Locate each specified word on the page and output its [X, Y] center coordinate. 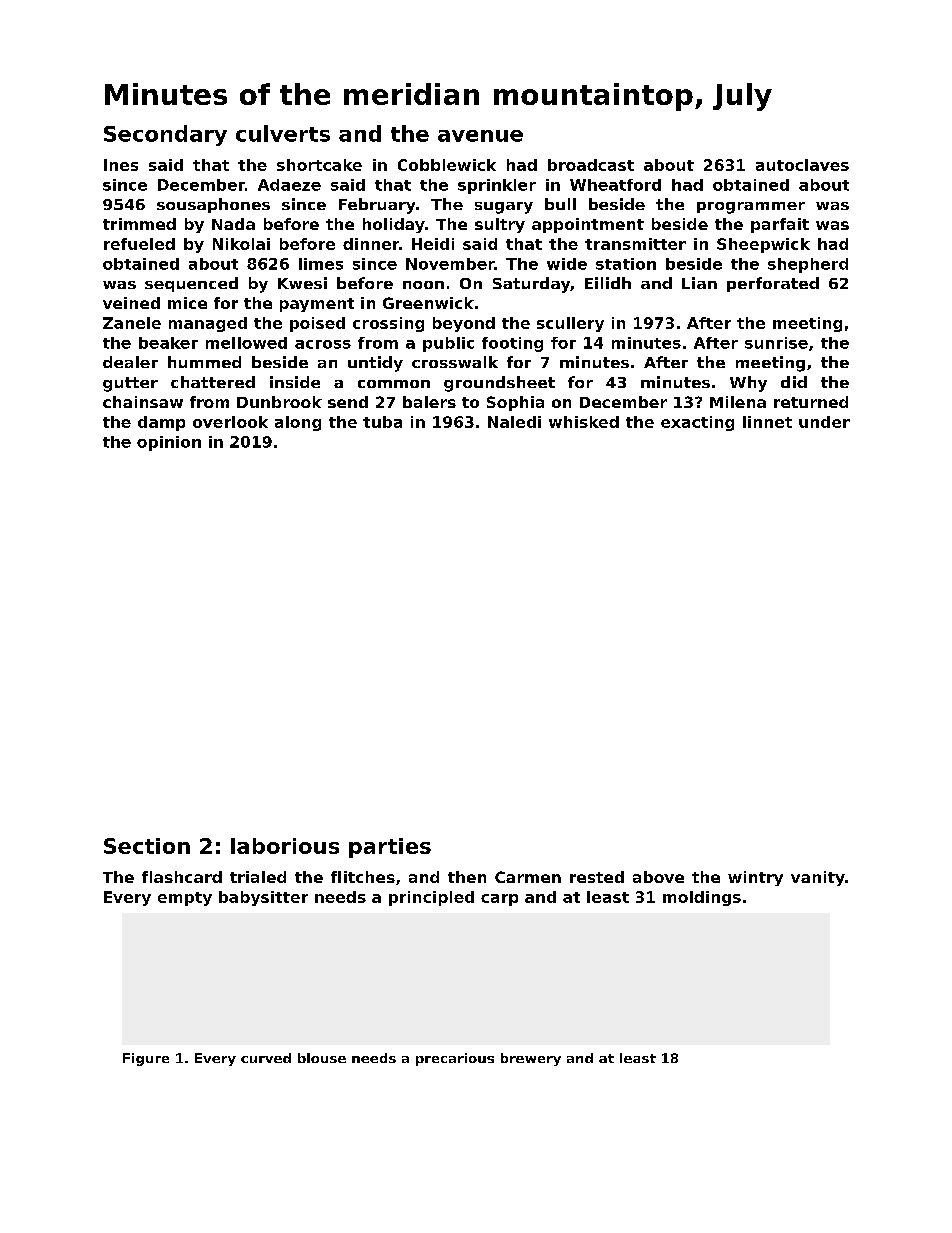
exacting [697, 423]
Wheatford [615, 185]
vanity [818, 878]
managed [208, 324]
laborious [285, 846]
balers [429, 402]
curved [266, 1058]
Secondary [165, 135]
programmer [751, 208]
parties [390, 848]
